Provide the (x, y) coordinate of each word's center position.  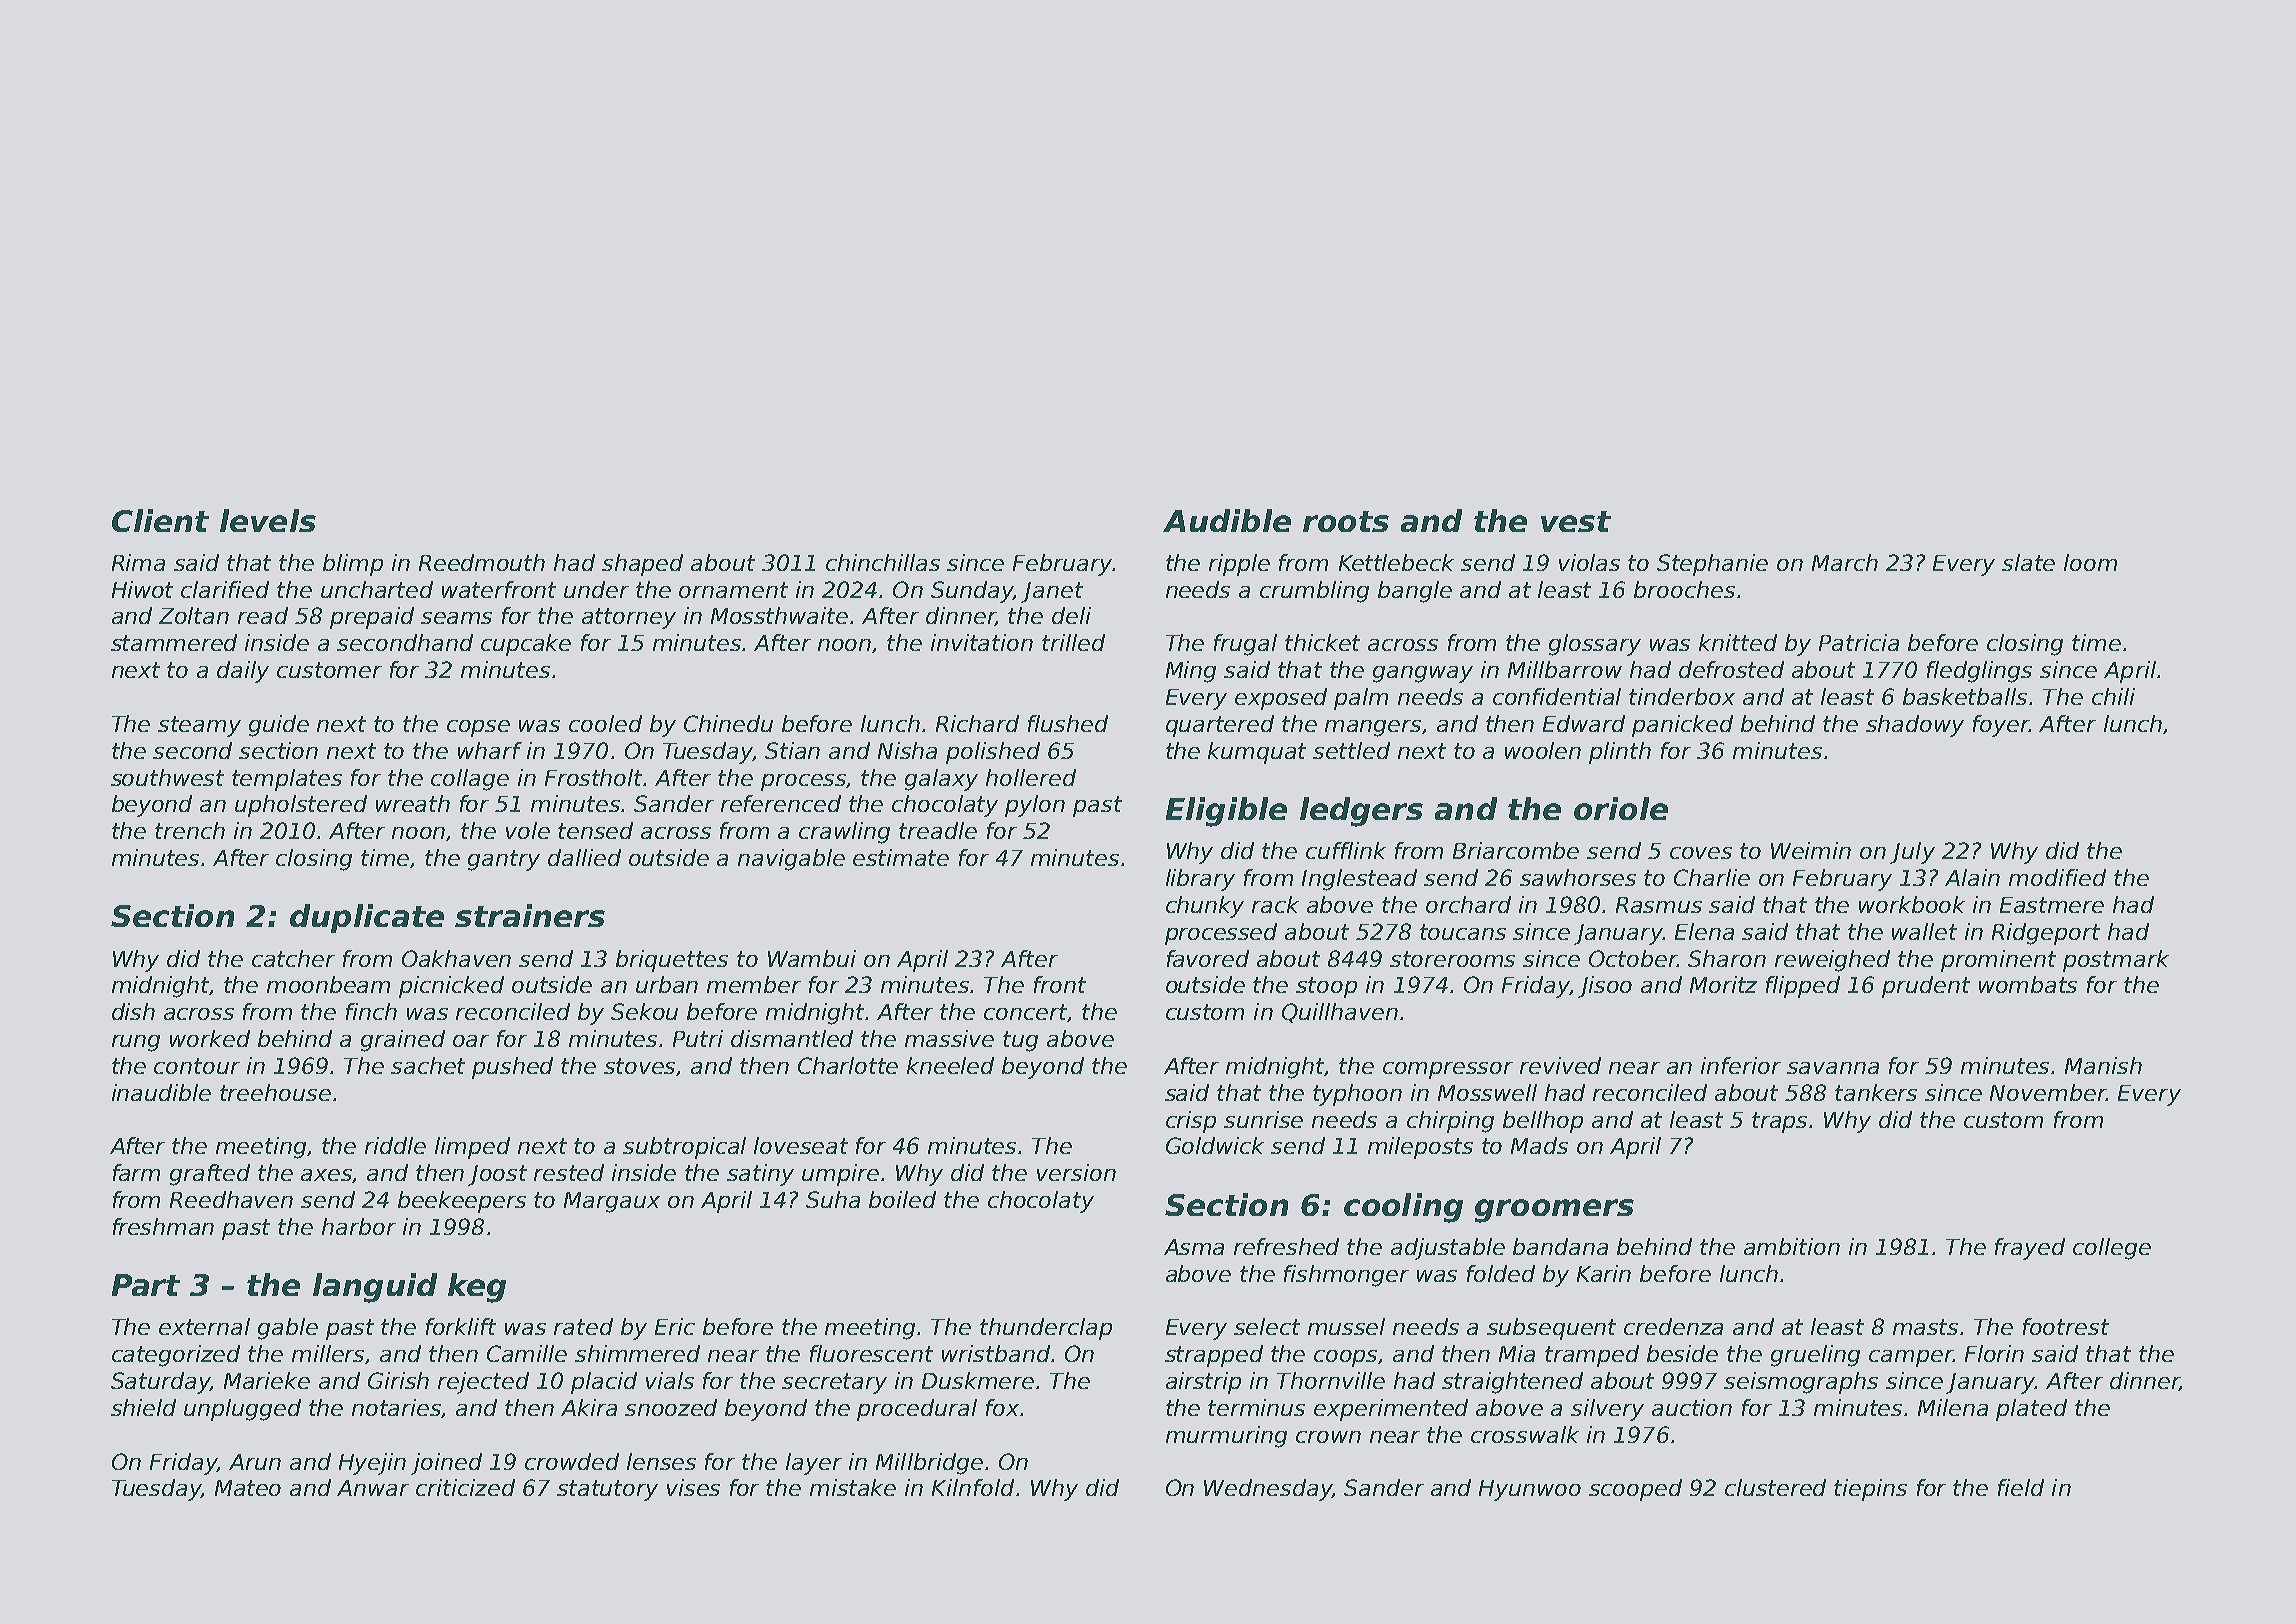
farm (136, 1172)
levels (268, 520)
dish (133, 1011)
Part (146, 1285)
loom (2090, 562)
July (1912, 853)
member (754, 984)
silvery (1607, 1410)
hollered (1031, 777)
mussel (1346, 1326)
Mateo (248, 1488)
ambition (1792, 1246)
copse (478, 728)
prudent (1926, 987)
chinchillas (883, 562)
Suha (833, 1199)
